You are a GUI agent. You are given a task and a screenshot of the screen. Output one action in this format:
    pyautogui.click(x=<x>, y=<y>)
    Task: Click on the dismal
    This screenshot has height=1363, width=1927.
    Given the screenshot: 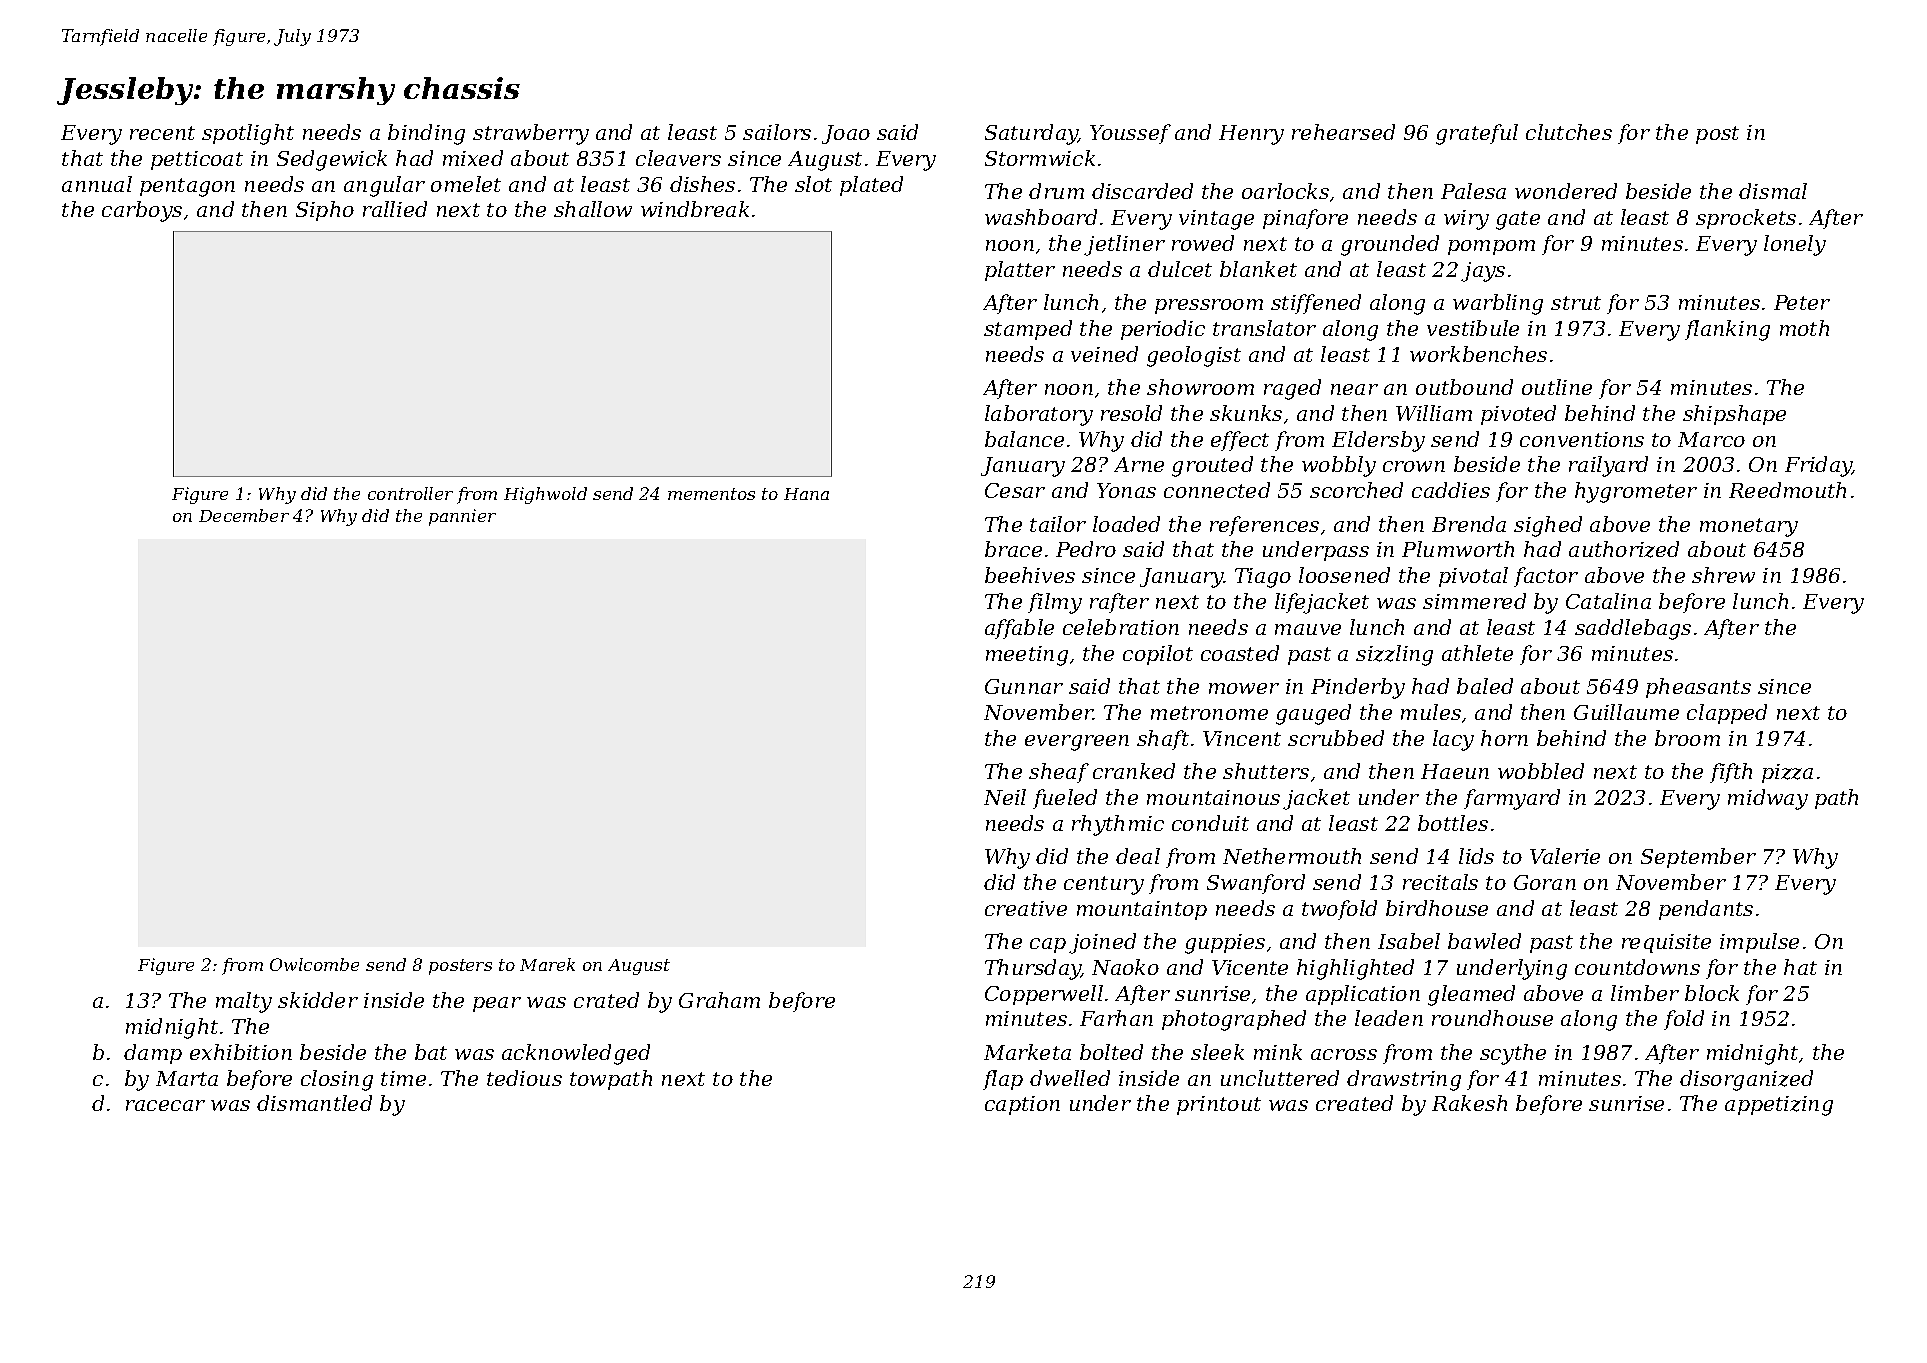 What is the action you would take?
    pyautogui.click(x=1773, y=191)
